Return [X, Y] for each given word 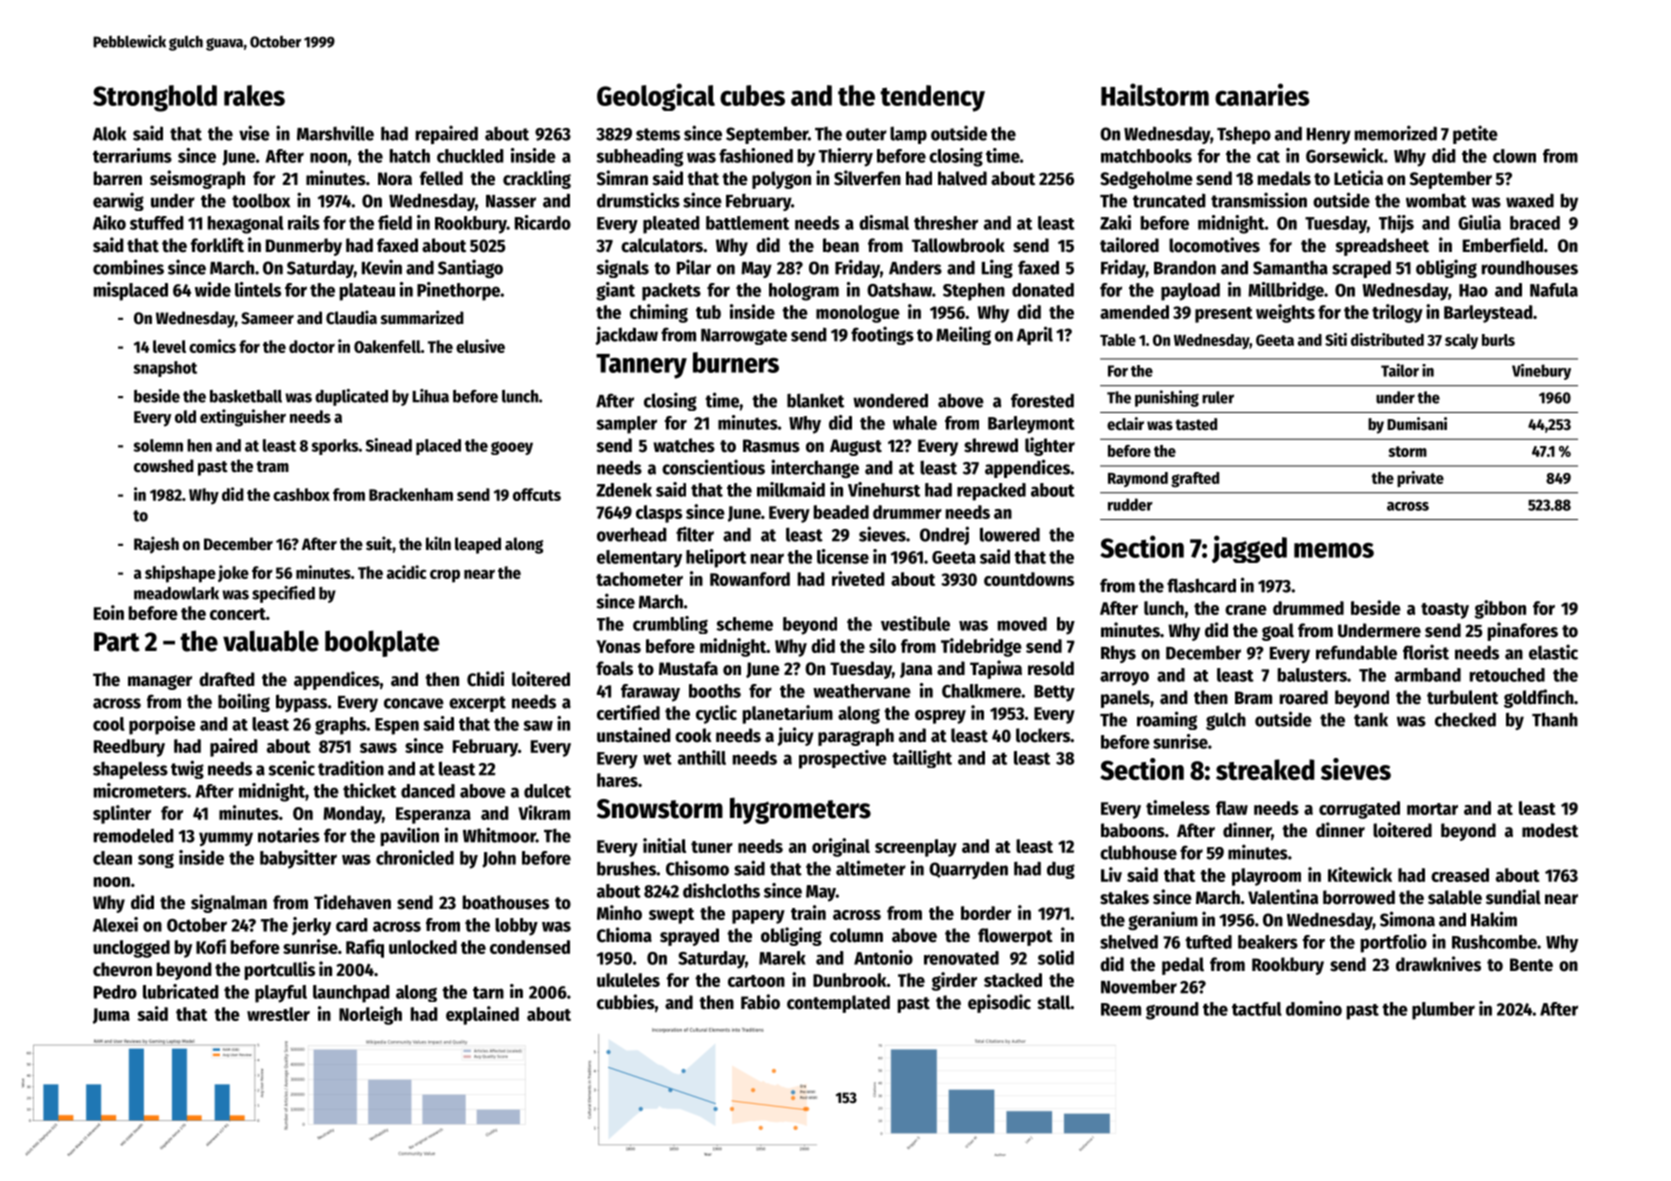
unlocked [423, 947]
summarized [422, 317]
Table [1118, 340]
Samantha [1290, 268]
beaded [841, 512]
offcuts [537, 494]
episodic [999, 1003]
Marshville [335, 133]
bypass [301, 703]
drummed [1308, 608]
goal [1278, 632]
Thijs [1396, 224]
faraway [650, 693]
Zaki [1115, 222]
